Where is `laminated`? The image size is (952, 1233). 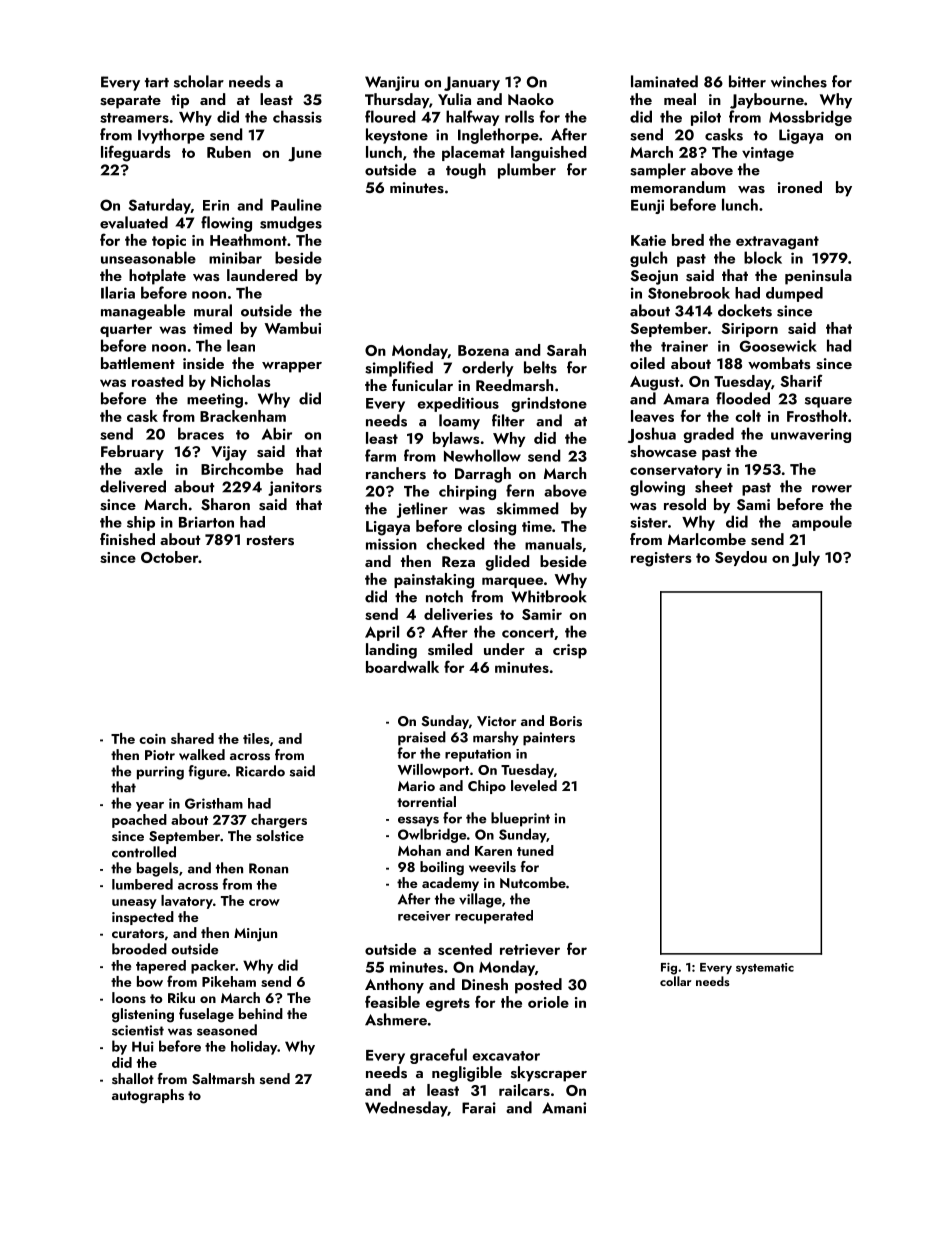
laminated is located at coordinates (664, 81).
